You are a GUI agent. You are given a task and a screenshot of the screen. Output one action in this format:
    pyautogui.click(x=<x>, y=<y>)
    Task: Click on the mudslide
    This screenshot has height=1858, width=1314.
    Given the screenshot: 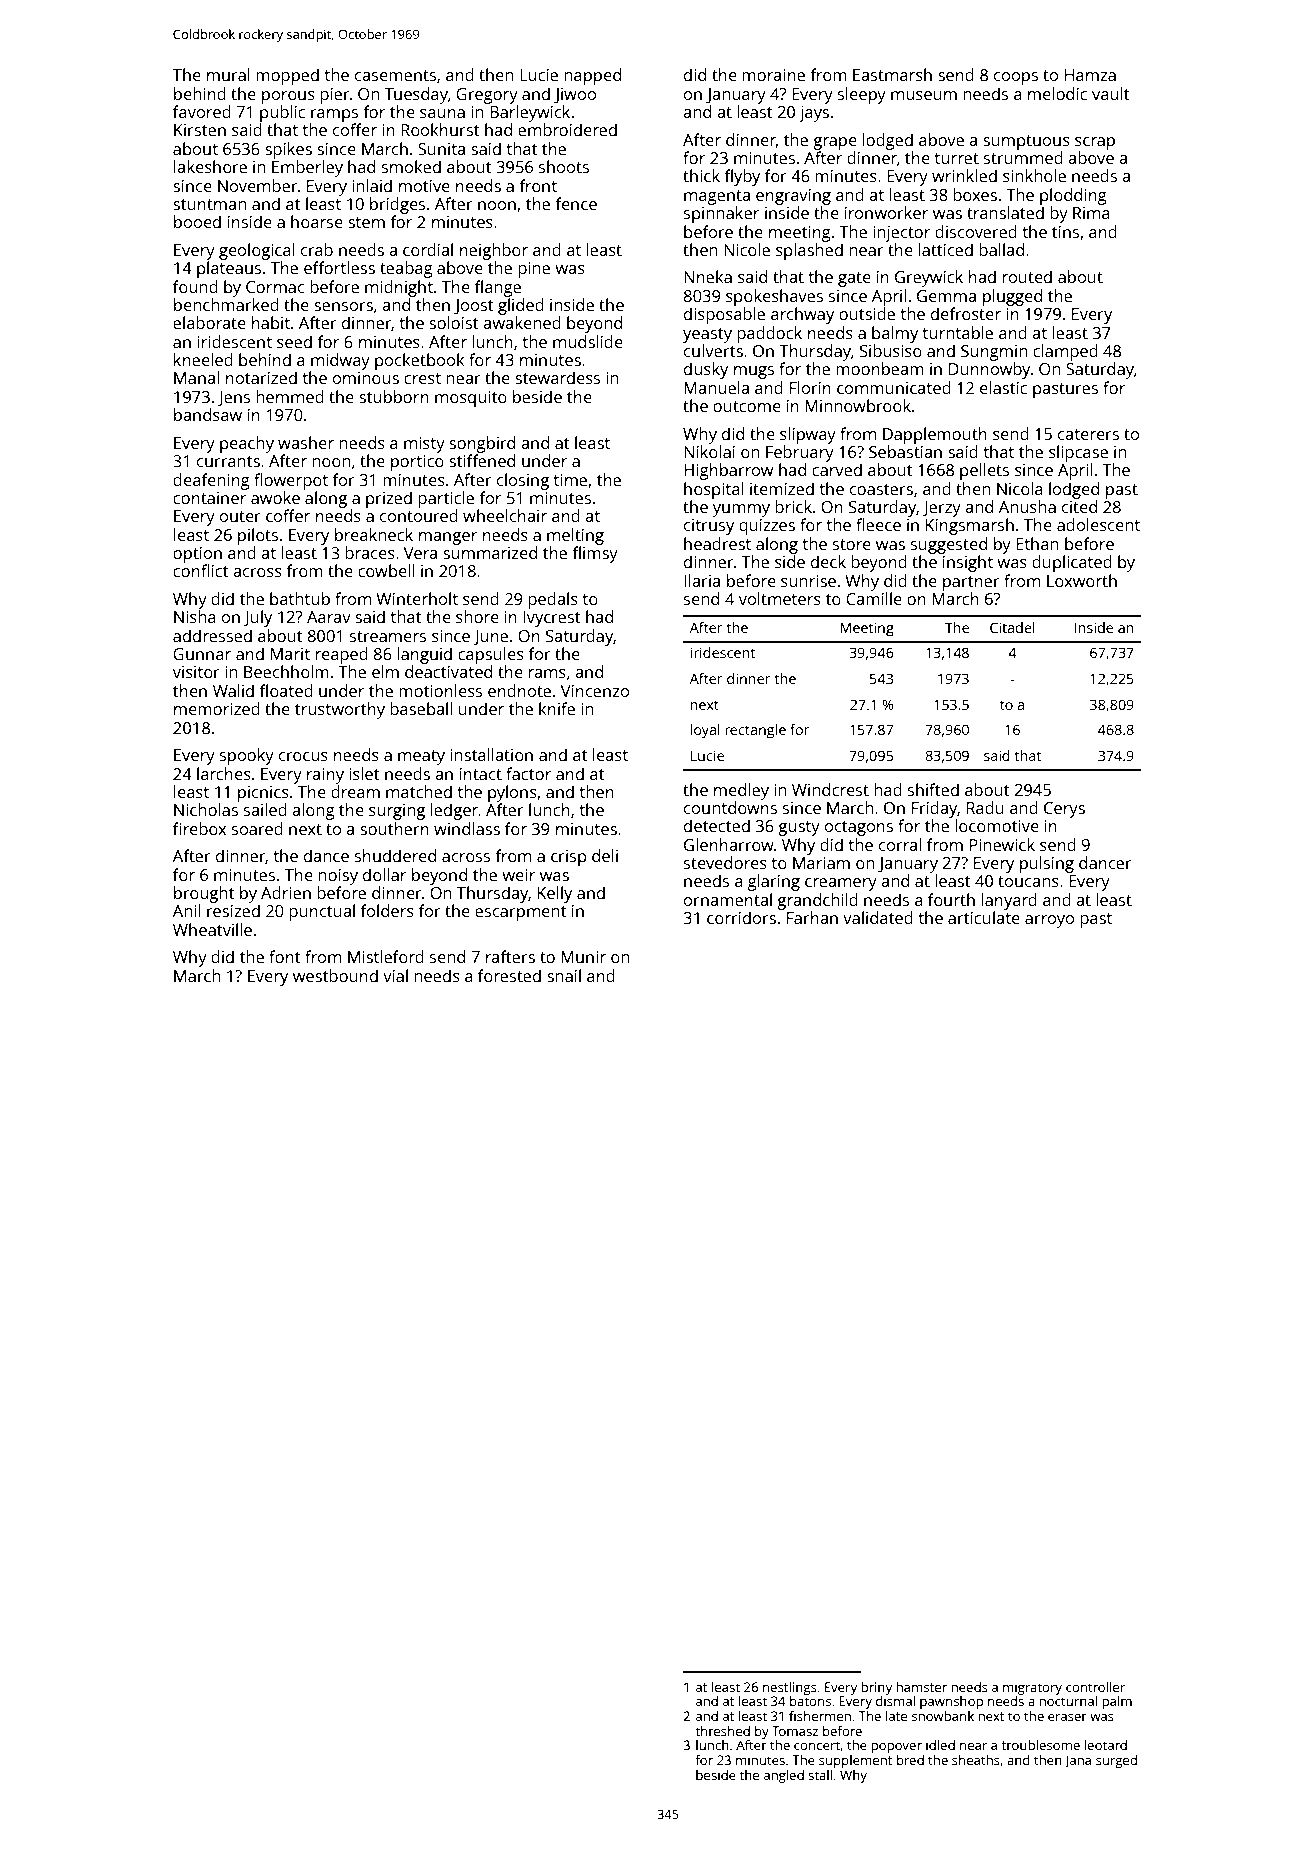 What is the action you would take?
    pyautogui.click(x=588, y=341)
